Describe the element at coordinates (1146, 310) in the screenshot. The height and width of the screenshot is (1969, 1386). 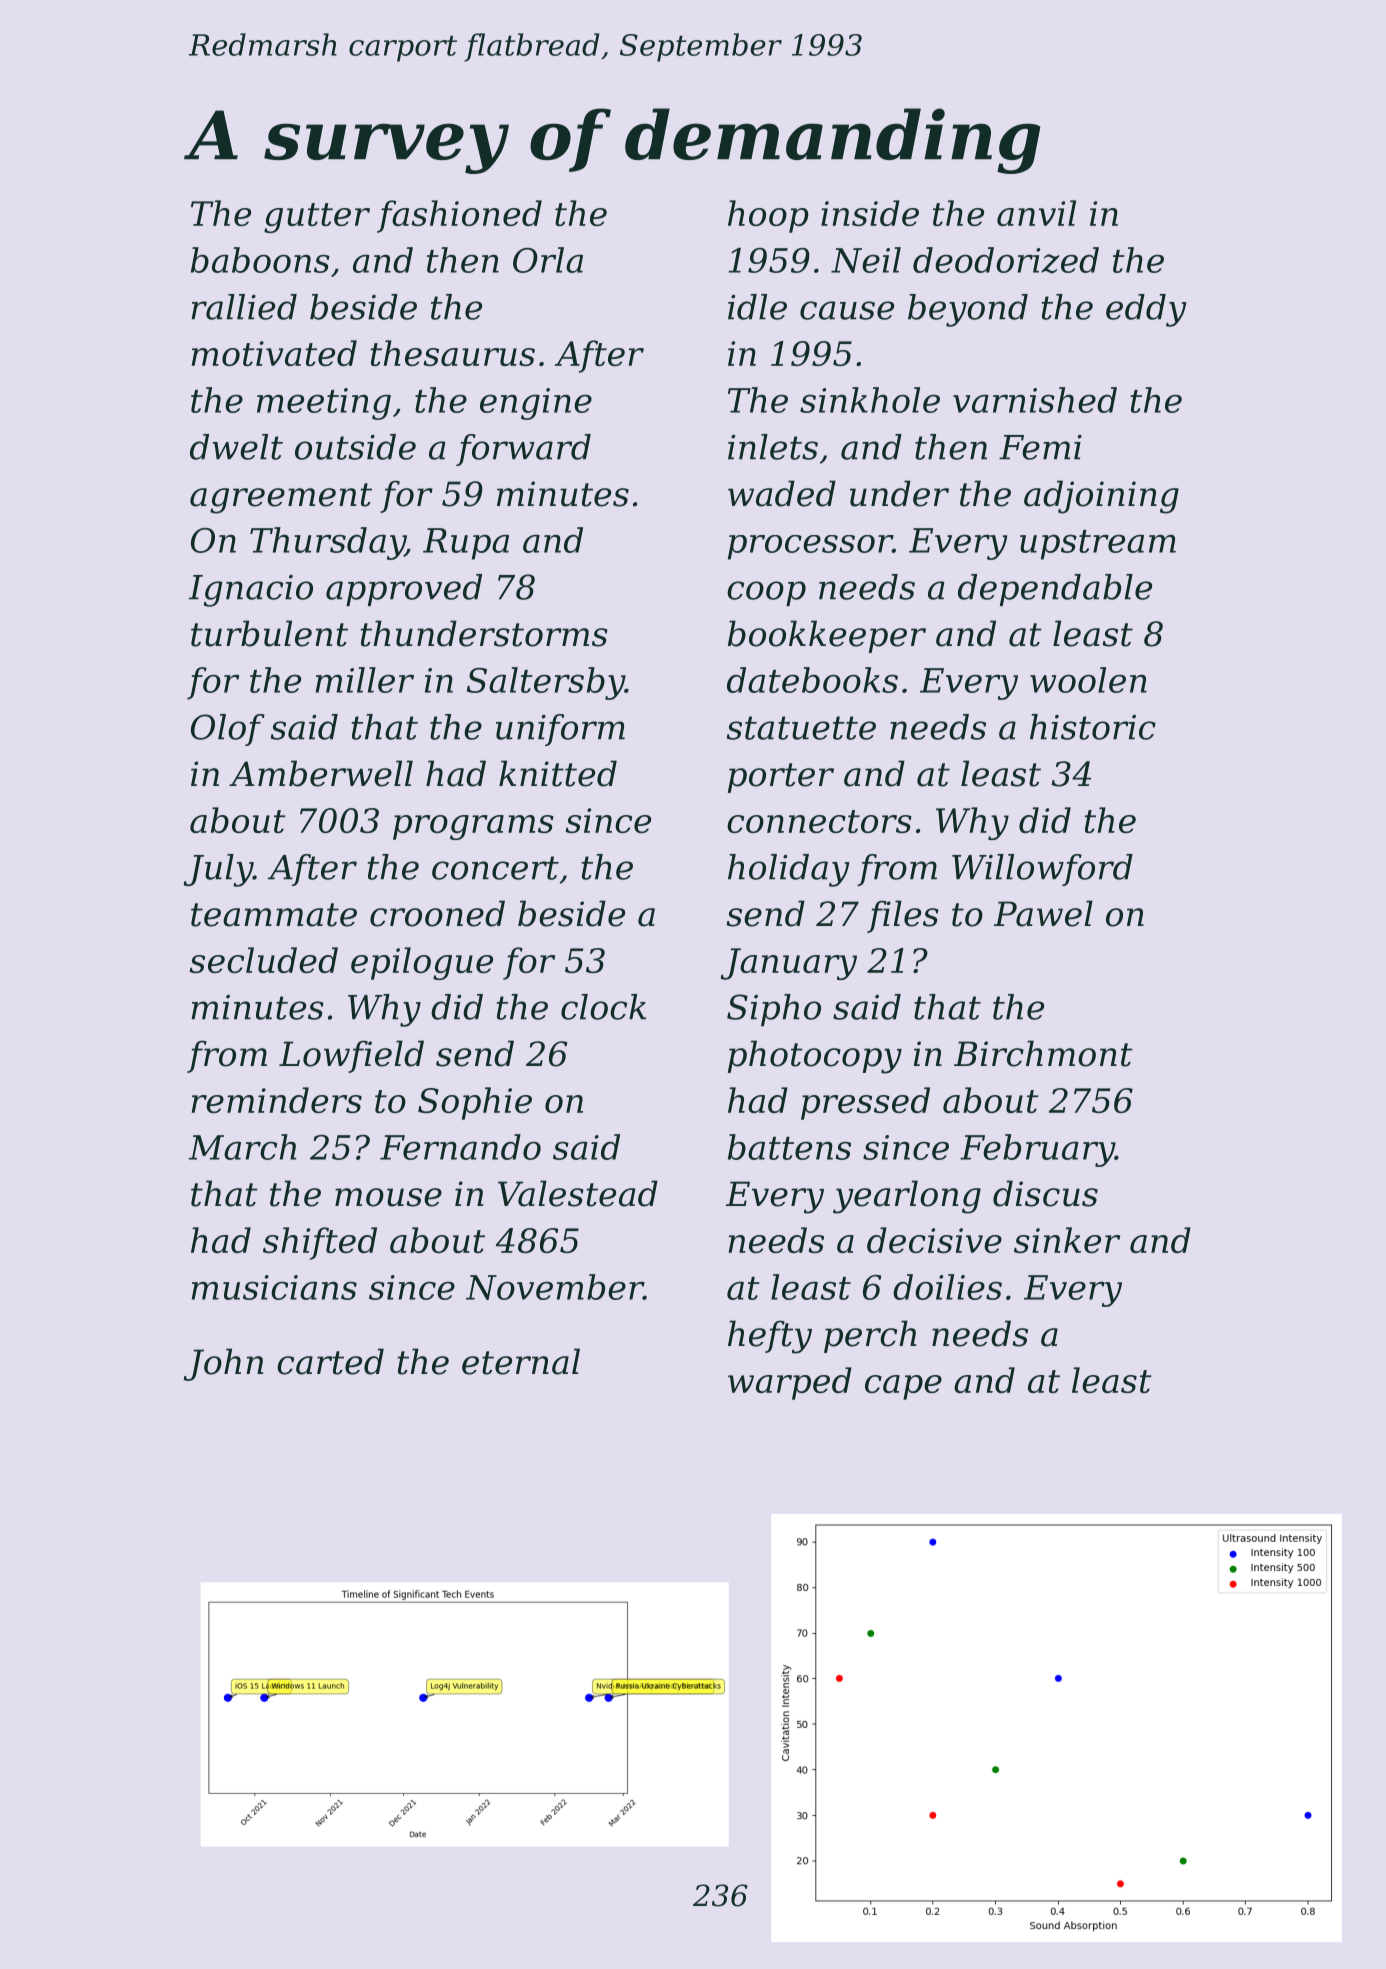
I see `eddy` at that location.
